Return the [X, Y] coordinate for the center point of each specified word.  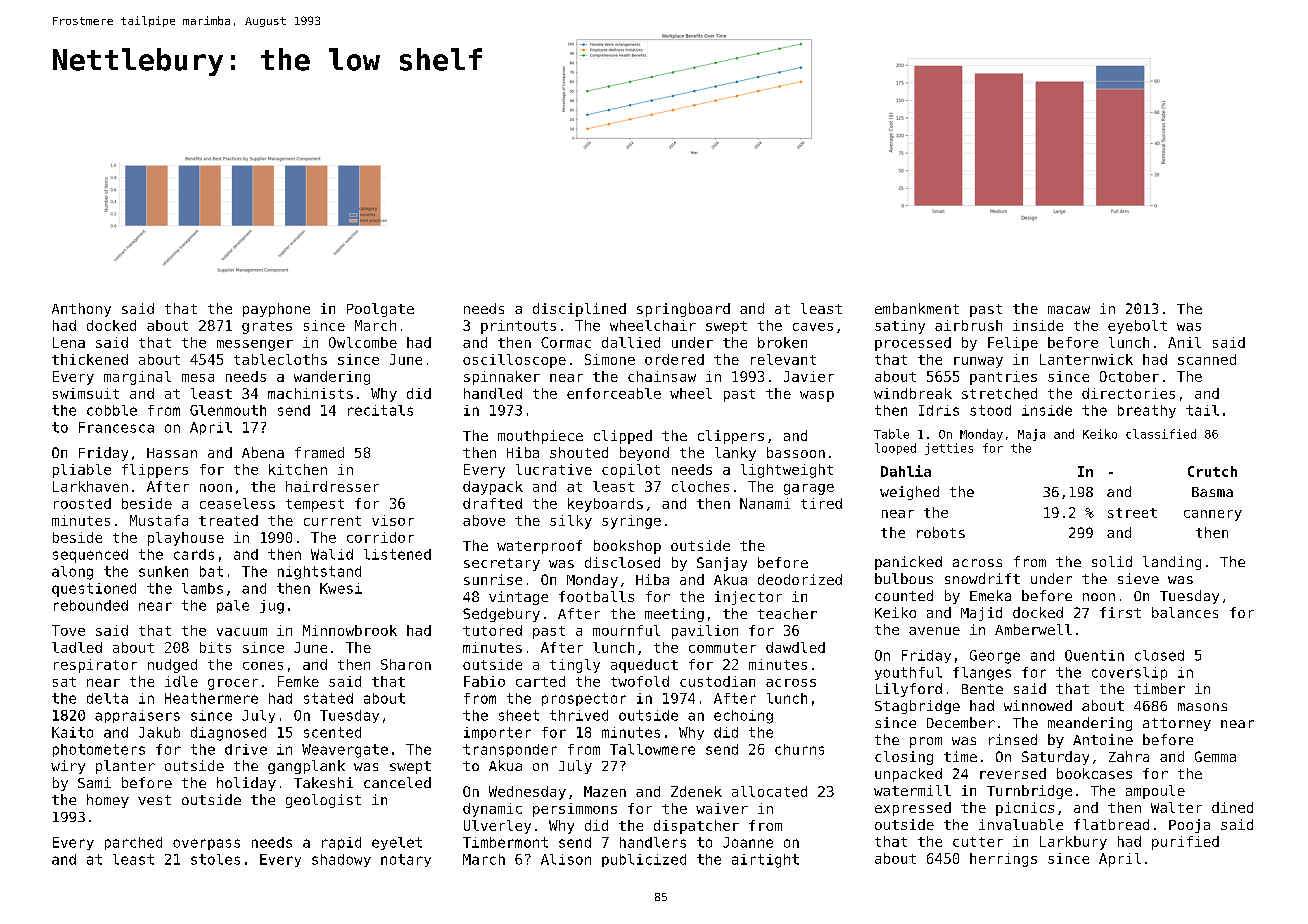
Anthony [81, 310]
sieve [1138, 578]
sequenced [90, 556]
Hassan [172, 453]
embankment [917, 308]
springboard [683, 310]
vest [154, 800]
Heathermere [211, 698]
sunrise [493, 579]
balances [1185, 612]
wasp [817, 396]
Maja [1031, 435]
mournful [626, 630]
